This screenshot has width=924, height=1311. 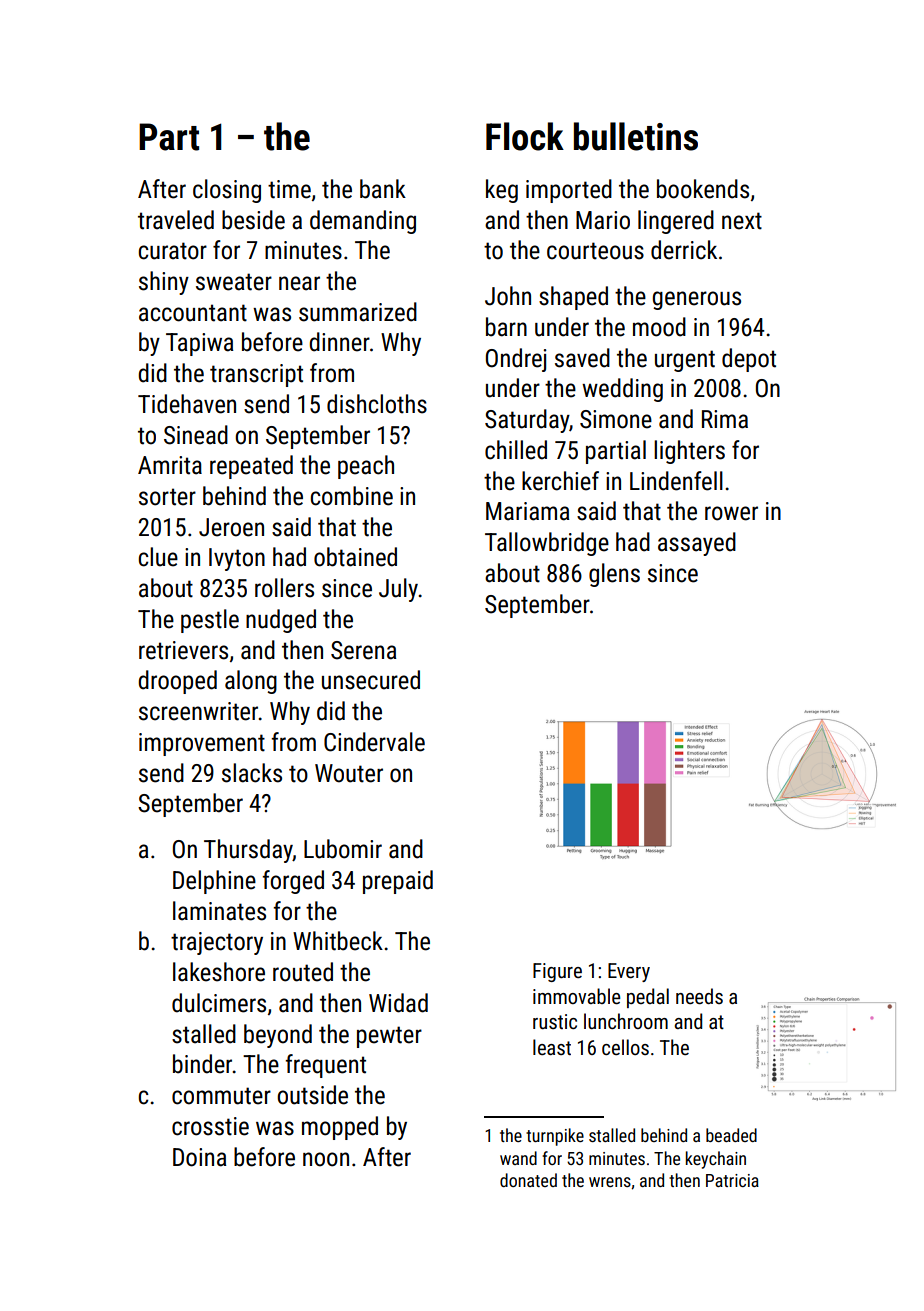 What do you see at coordinates (374, 742) in the screenshot?
I see `Cindervale` at bounding box center [374, 742].
